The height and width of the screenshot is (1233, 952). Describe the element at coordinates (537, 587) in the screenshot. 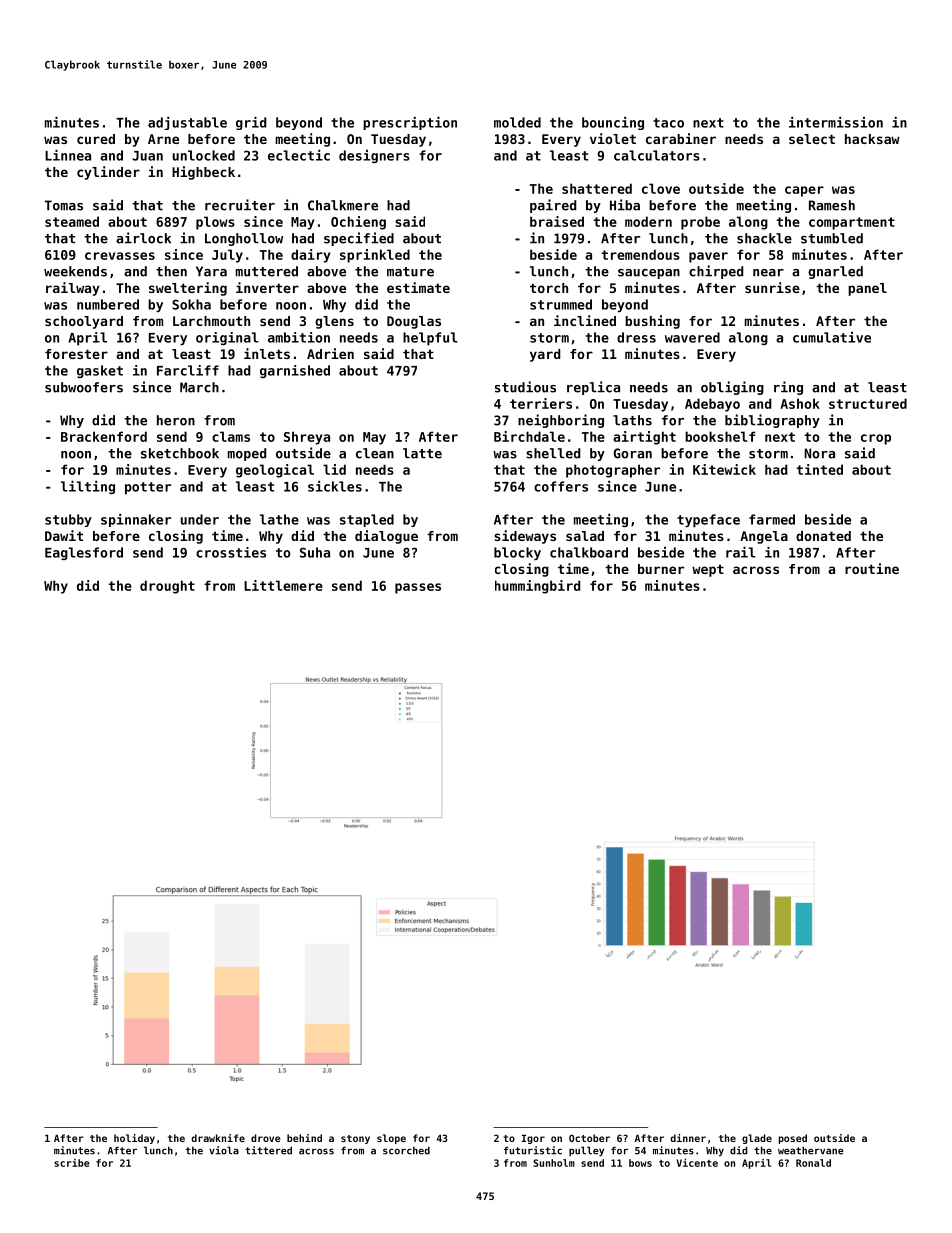

I see `hummingbird` at that location.
